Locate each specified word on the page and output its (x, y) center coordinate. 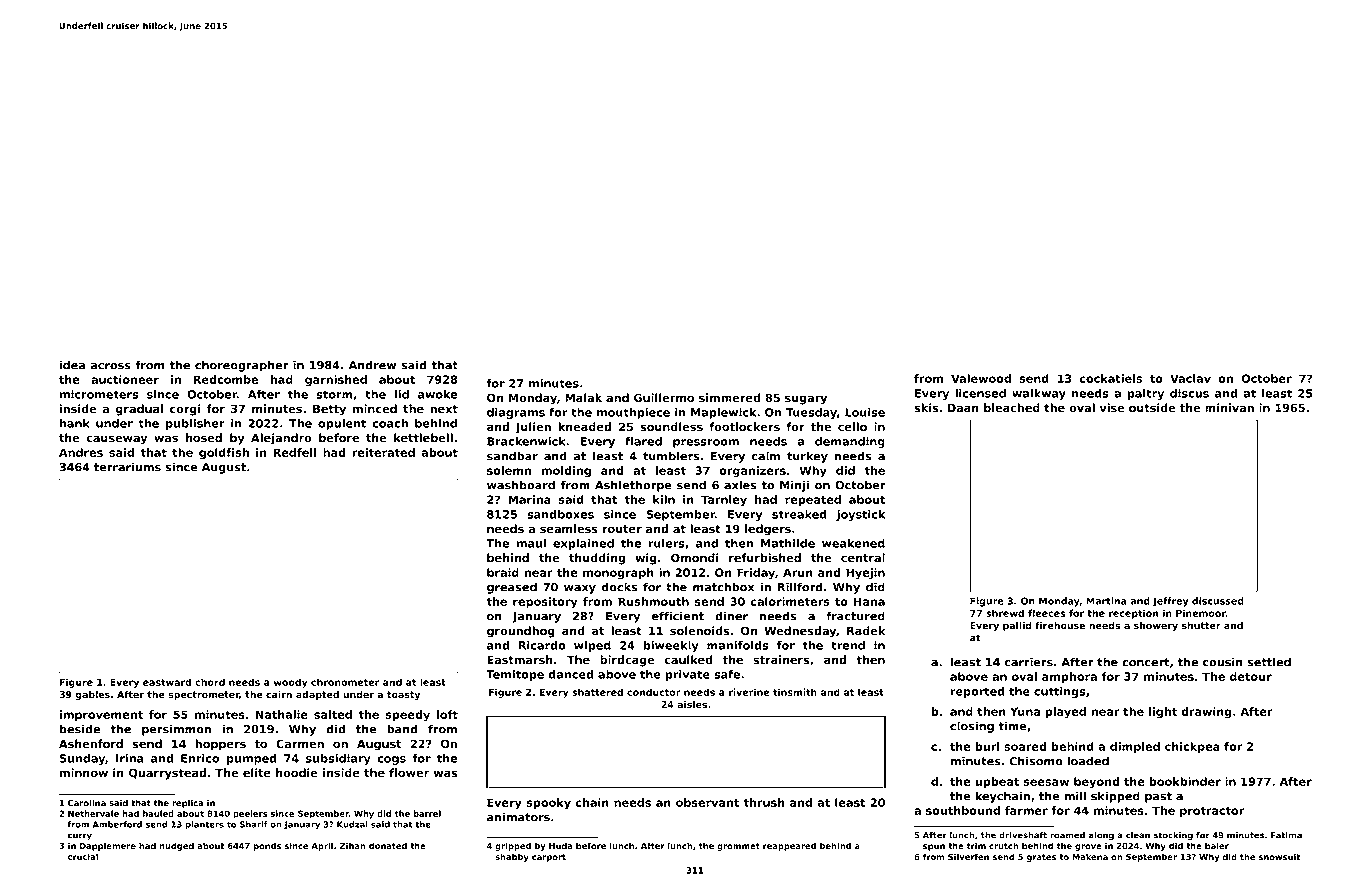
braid (503, 572)
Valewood (981, 378)
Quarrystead (167, 774)
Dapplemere (108, 846)
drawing (1206, 712)
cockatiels (1111, 378)
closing (972, 727)
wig (646, 559)
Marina (529, 499)
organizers (752, 471)
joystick (860, 515)
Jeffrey (1170, 602)
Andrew (372, 365)
